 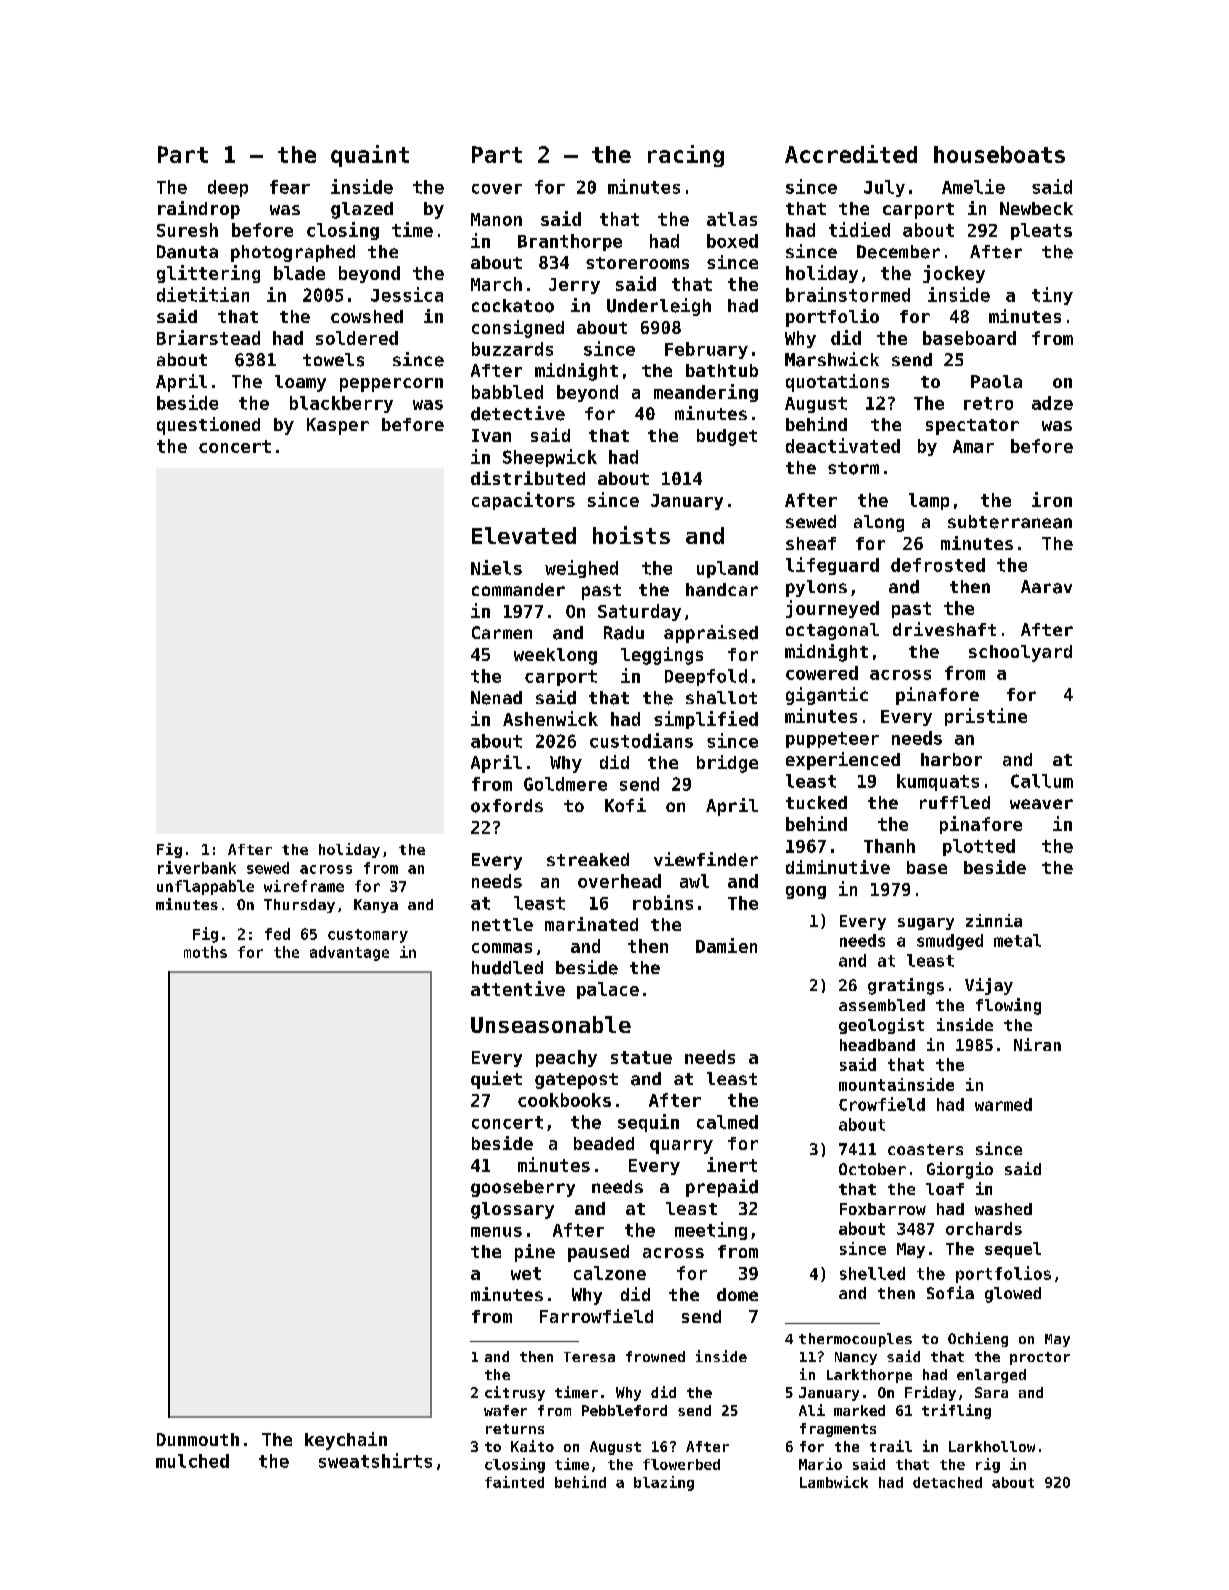 What do you see at coordinates (631, 535) in the screenshot?
I see `hoists` at bounding box center [631, 535].
